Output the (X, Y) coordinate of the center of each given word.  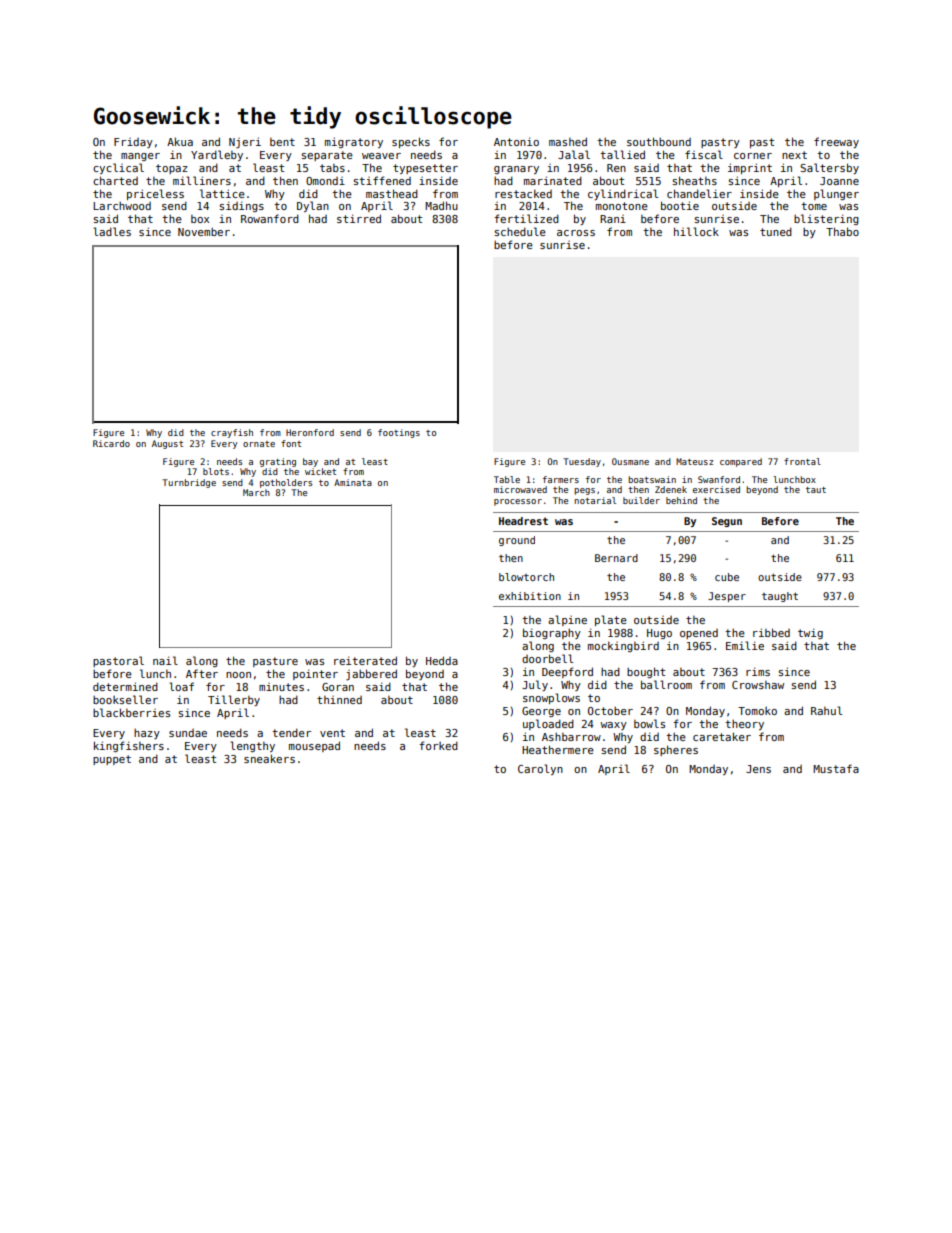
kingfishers (129, 746)
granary (516, 170)
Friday (133, 143)
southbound (659, 141)
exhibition (530, 596)
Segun (727, 522)
